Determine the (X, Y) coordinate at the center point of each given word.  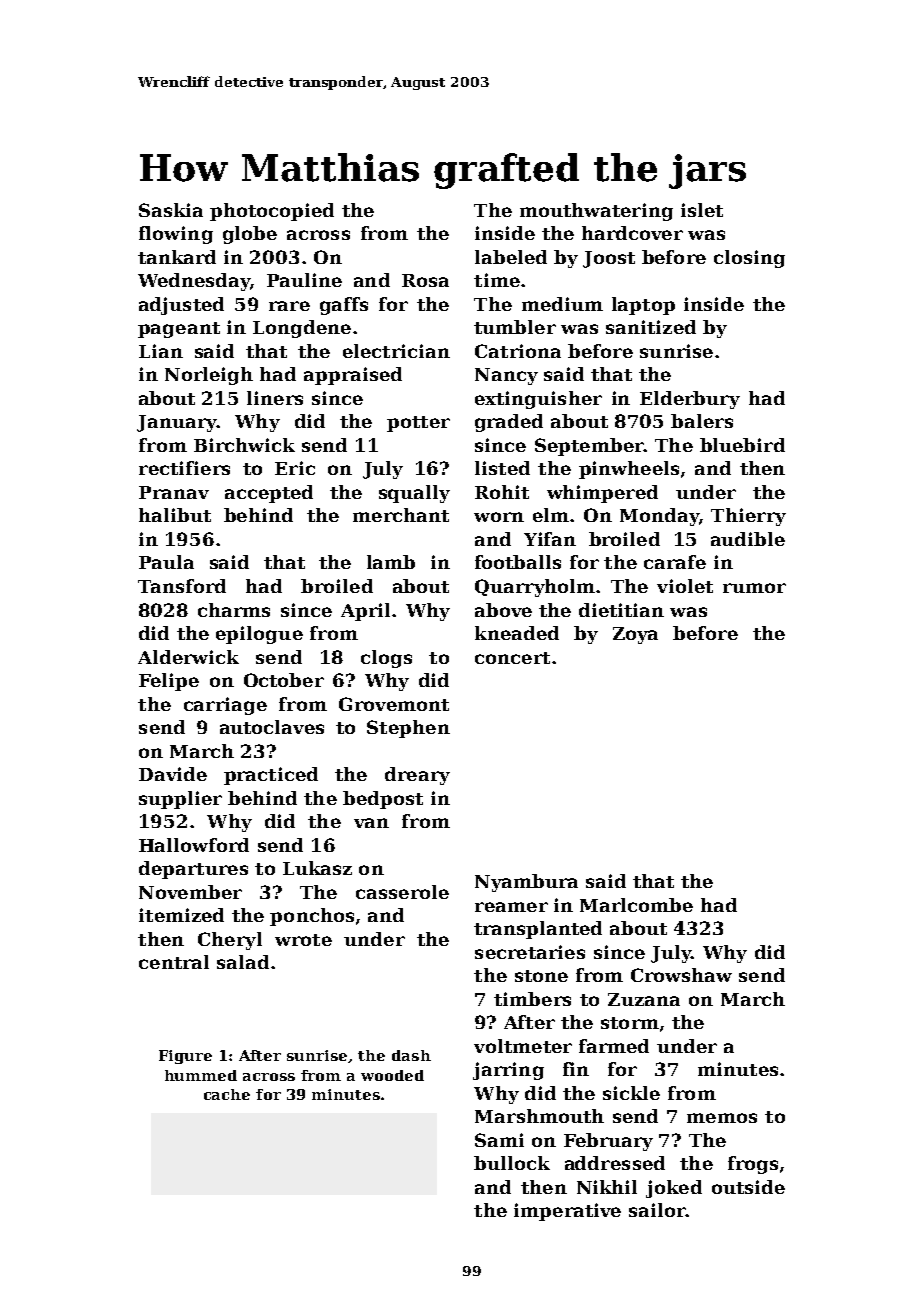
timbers (532, 999)
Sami (499, 1140)
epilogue (259, 635)
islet (702, 210)
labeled (511, 257)
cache (227, 1094)
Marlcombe (636, 905)
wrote (303, 940)
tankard (177, 257)
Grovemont (394, 704)
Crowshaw (681, 975)
